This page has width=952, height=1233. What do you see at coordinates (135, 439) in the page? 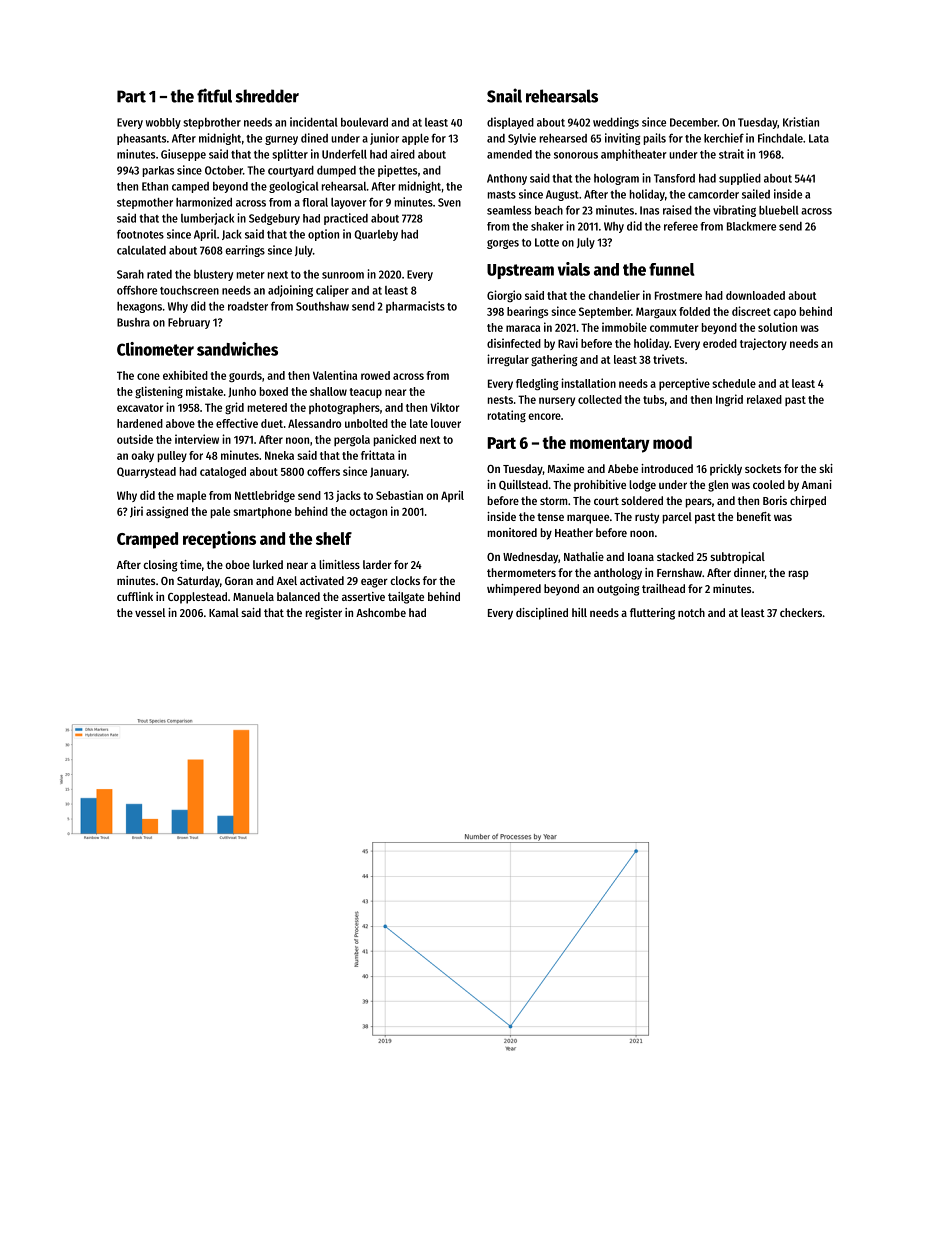
I see `outside` at bounding box center [135, 439].
